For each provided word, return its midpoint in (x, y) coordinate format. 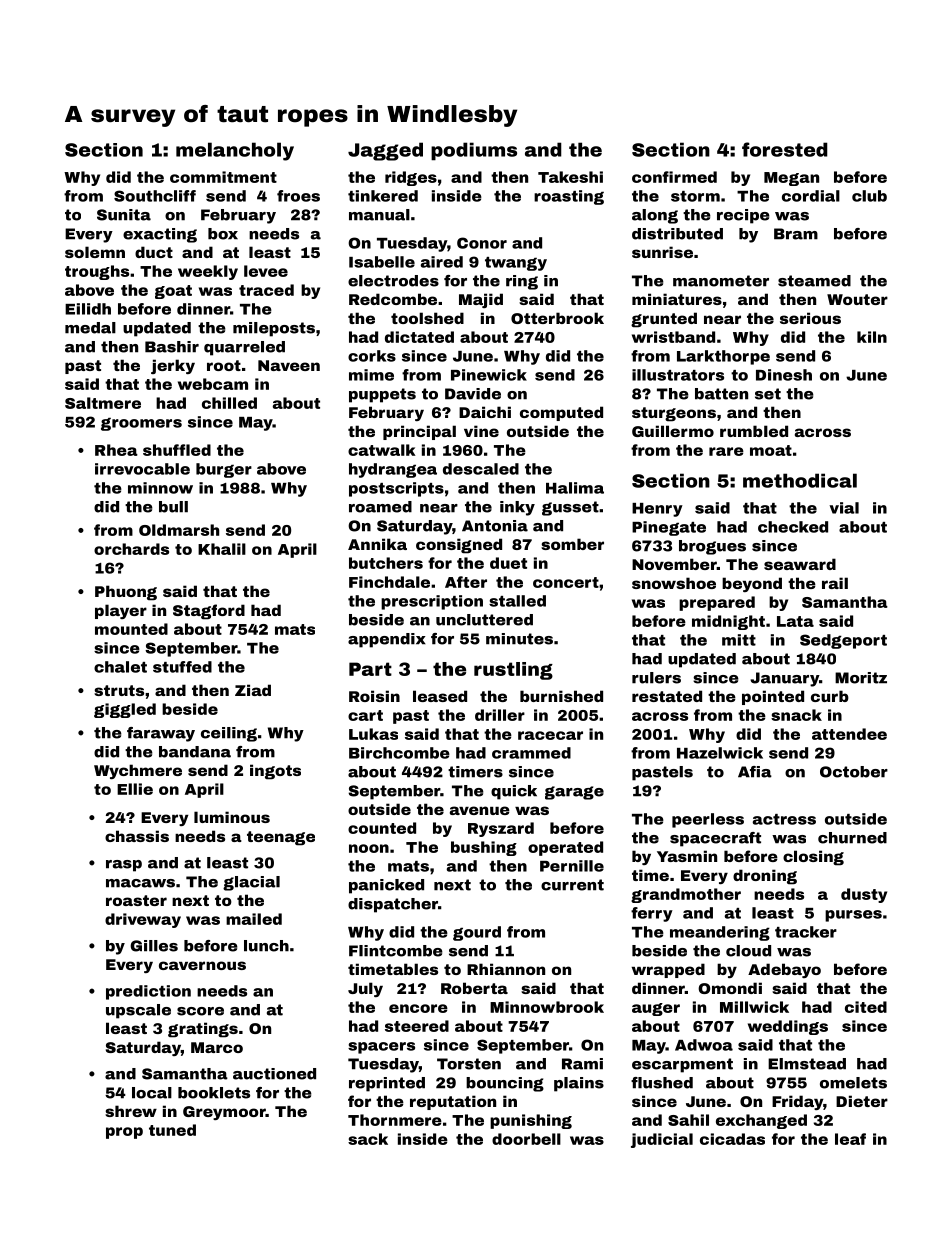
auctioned (274, 1074)
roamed (380, 507)
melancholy (235, 151)
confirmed (674, 177)
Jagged (385, 151)
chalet (120, 667)
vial (844, 508)
